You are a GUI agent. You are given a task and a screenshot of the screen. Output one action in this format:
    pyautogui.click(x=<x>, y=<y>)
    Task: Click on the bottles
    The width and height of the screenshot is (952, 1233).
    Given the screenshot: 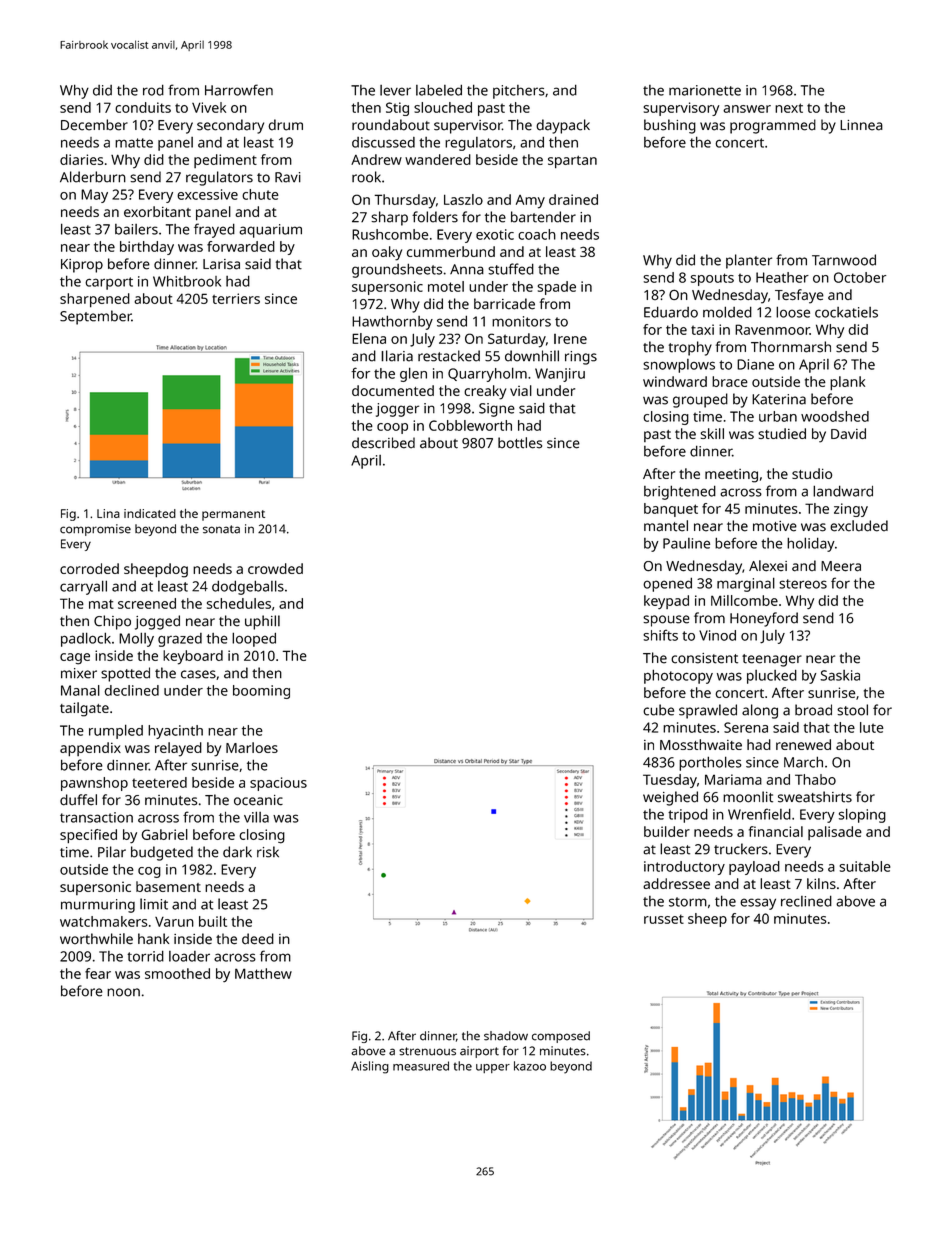 What is the action you would take?
    pyautogui.click(x=520, y=443)
